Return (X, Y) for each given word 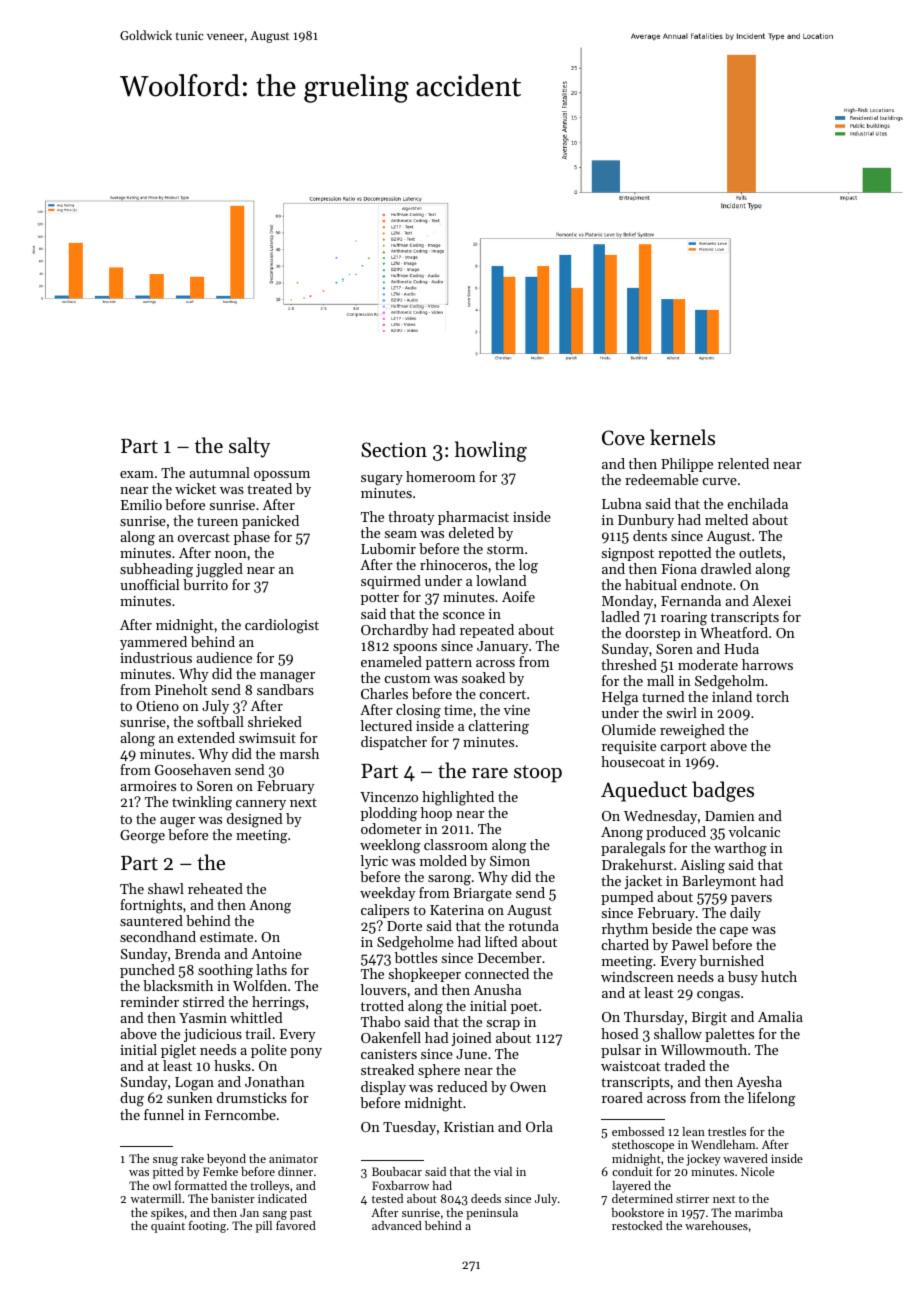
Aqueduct (644, 791)
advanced (397, 1225)
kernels (682, 437)
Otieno (157, 706)
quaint (168, 1227)
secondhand (158, 936)
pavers (751, 900)
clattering (499, 727)
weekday (388, 894)
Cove (623, 438)
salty (249, 447)
